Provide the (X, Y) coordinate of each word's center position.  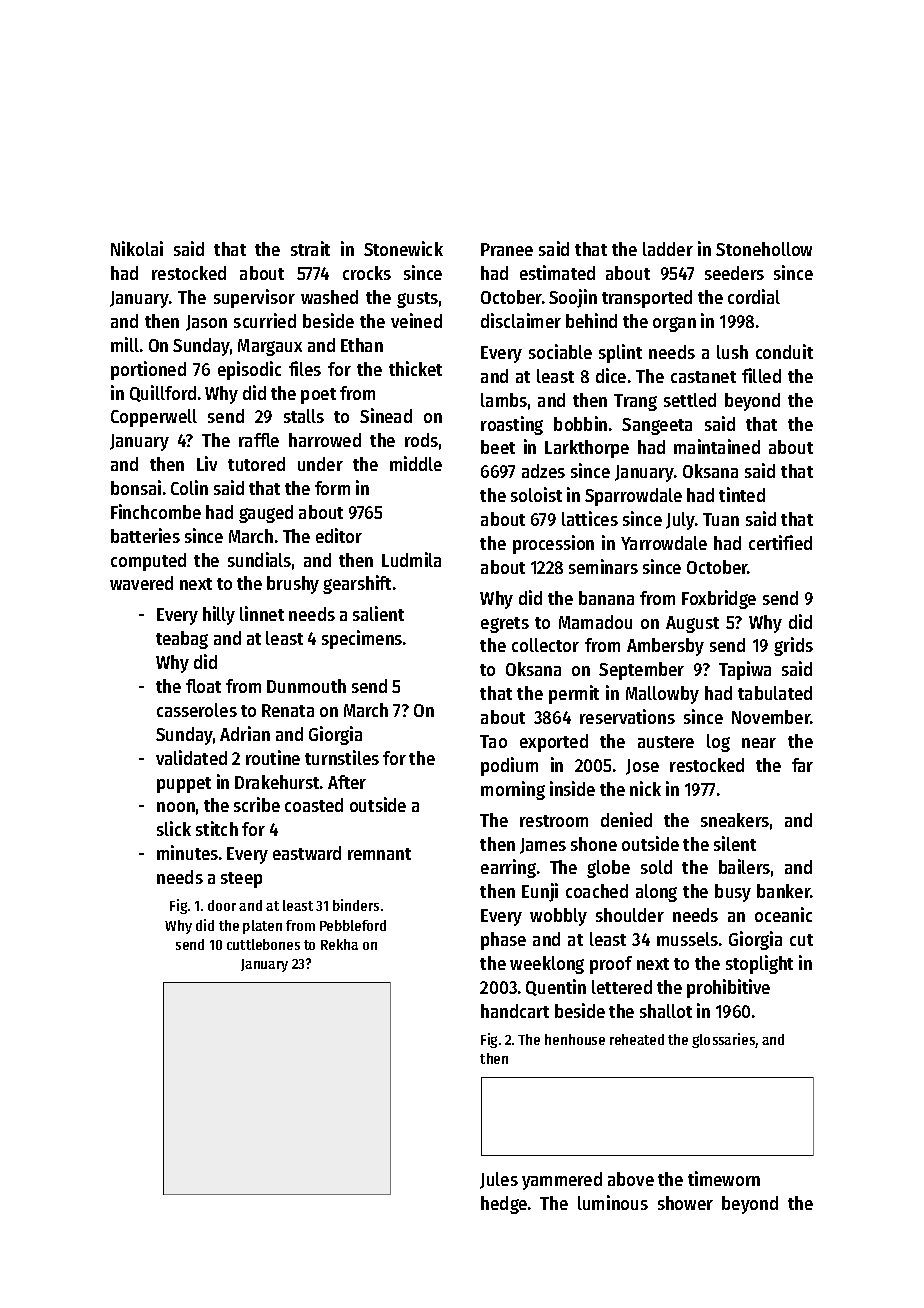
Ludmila (411, 559)
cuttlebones (263, 944)
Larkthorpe (587, 449)
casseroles (197, 710)
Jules (499, 1180)
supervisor (254, 298)
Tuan (721, 519)
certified (780, 542)
